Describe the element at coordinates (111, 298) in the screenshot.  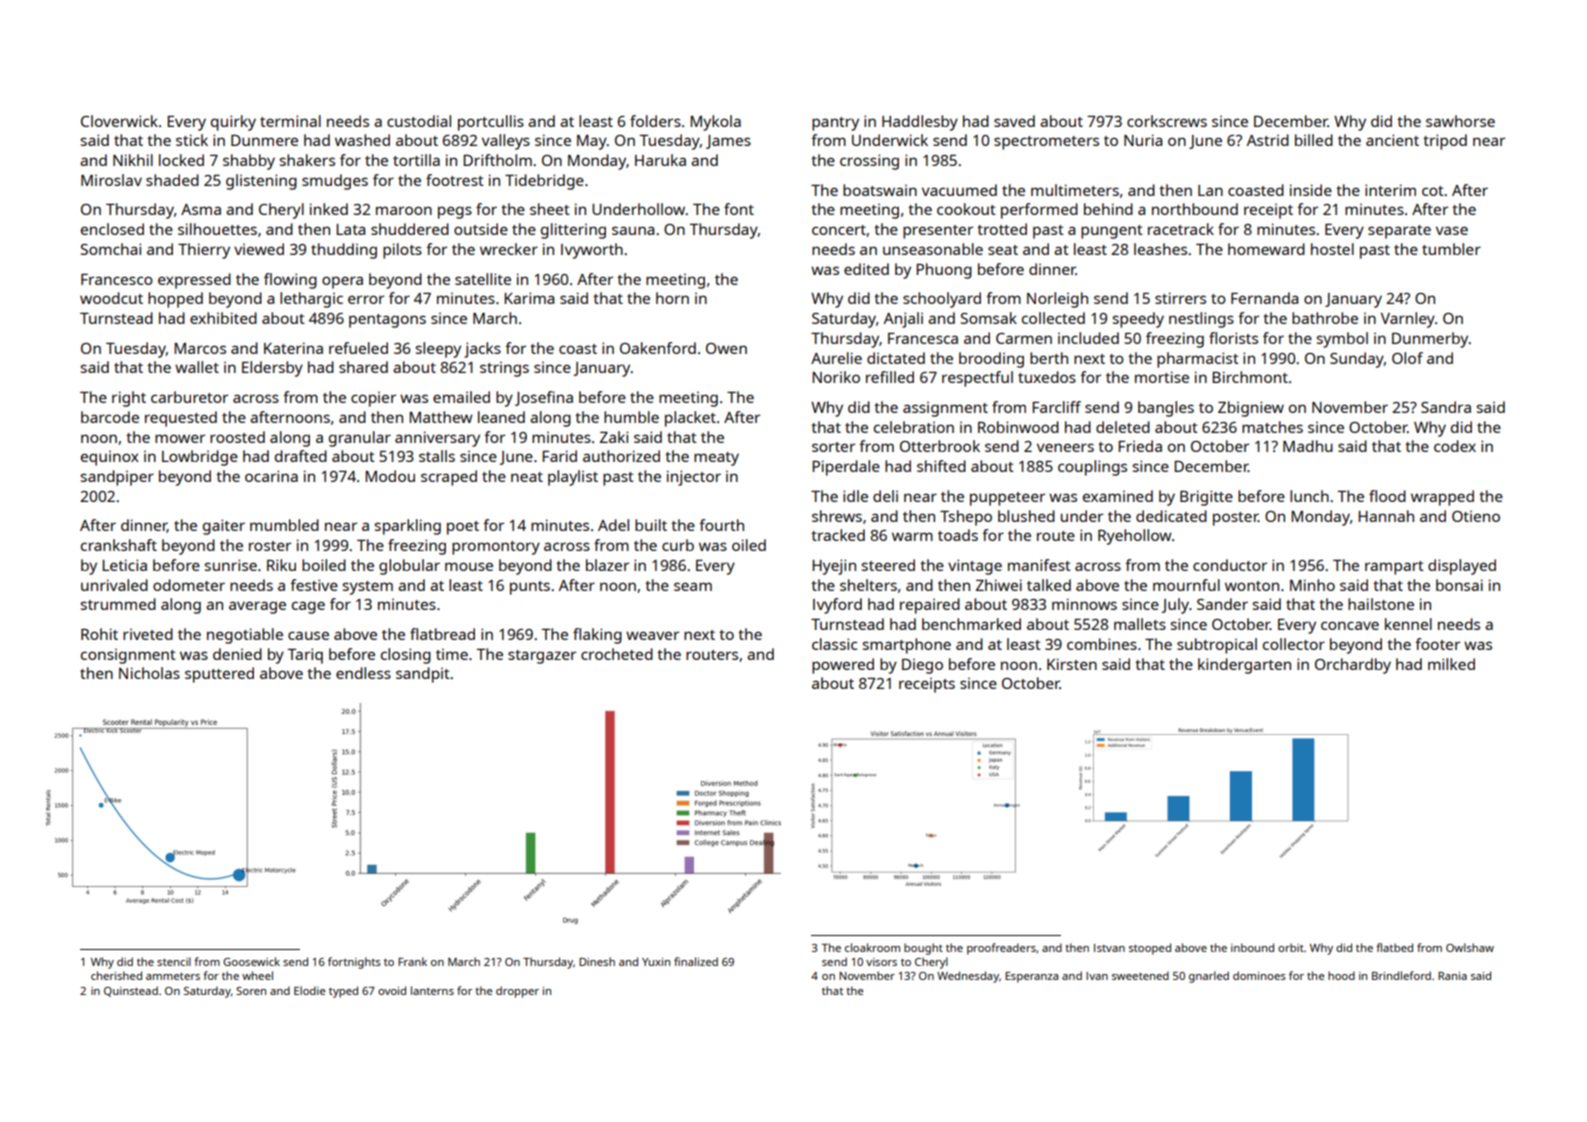
I see `woodcut` at that location.
